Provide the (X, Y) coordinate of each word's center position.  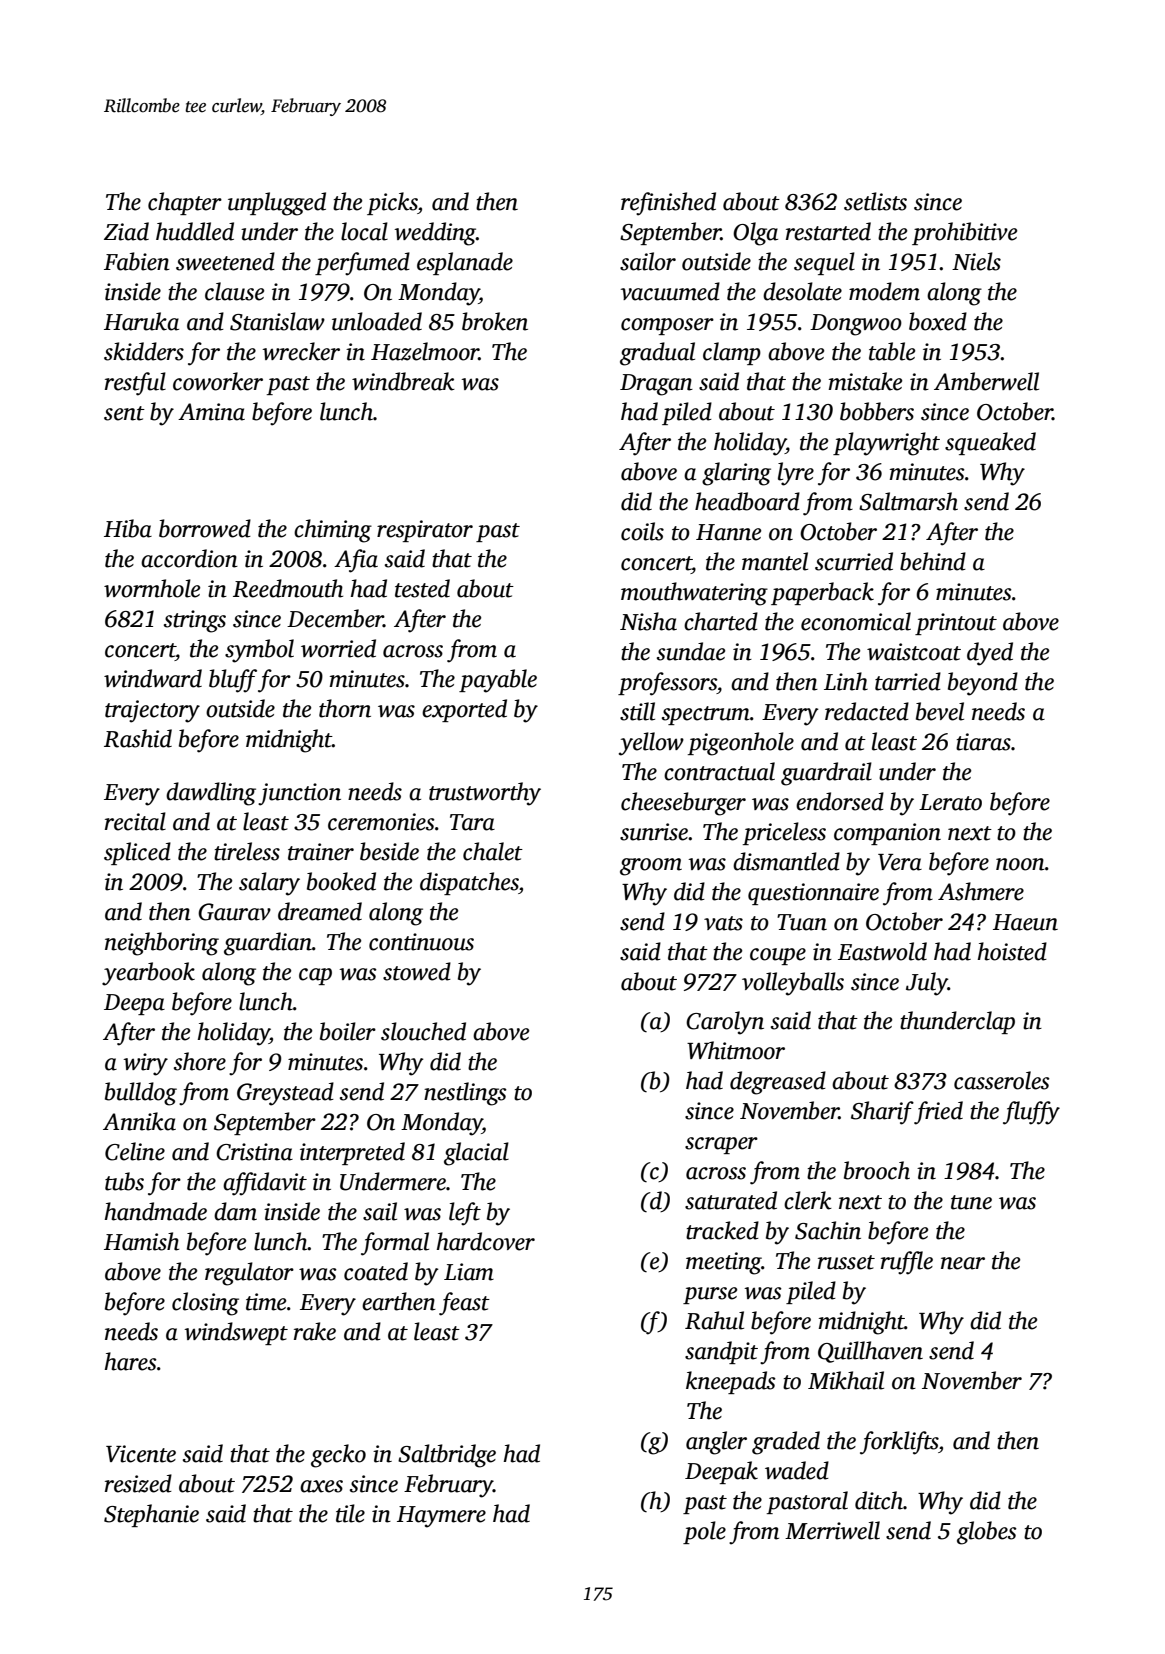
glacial (476, 1154)
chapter (185, 203)
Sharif (882, 1113)
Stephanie (151, 1515)
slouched (423, 1031)
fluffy (1031, 1113)
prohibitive (964, 233)
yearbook (148, 974)
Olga (755, 234)
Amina (211, 412)
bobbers (877, 411)
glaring (736, 474)
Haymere (441, 1517)
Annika (139, 1121)
